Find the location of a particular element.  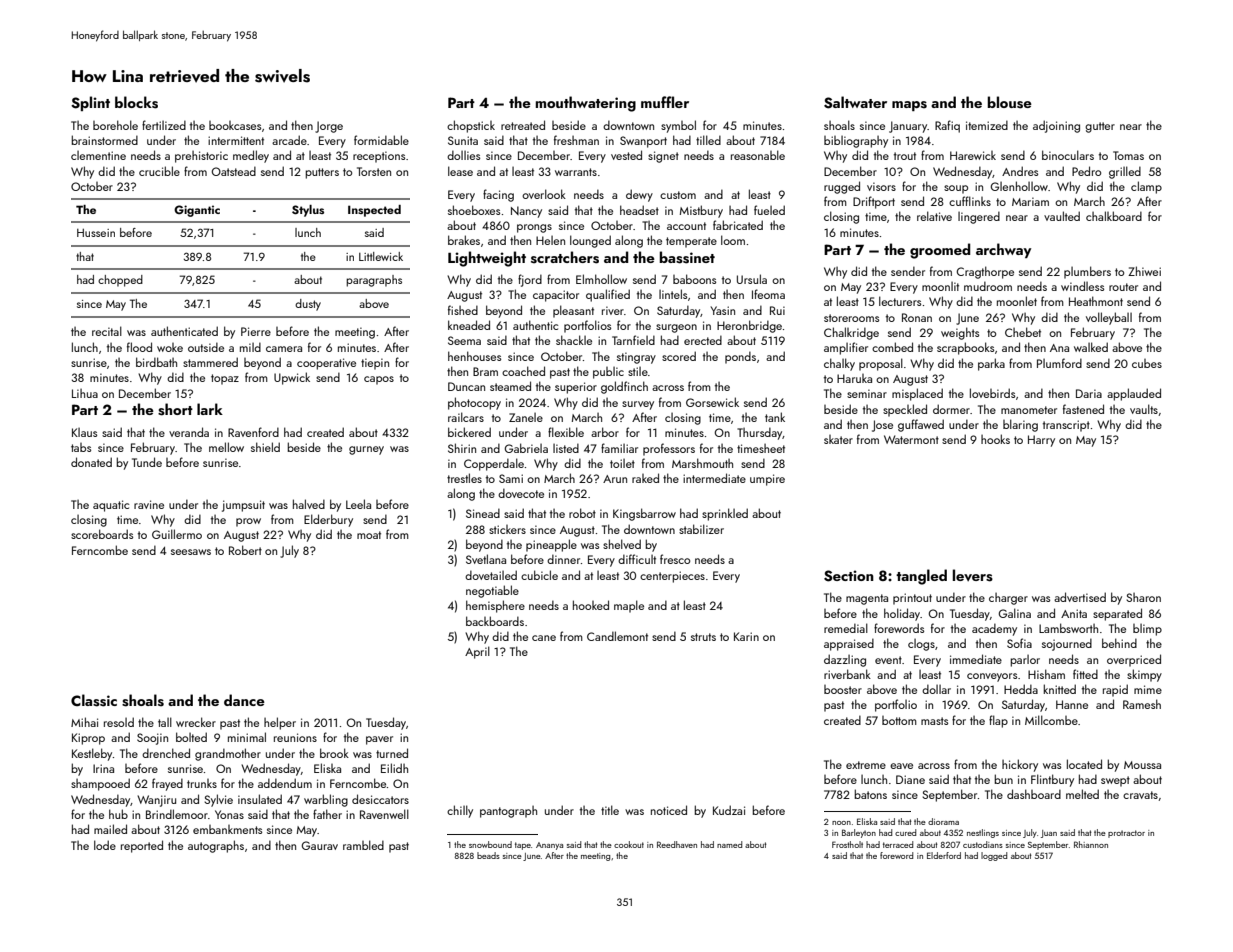

hooks is located at coordinates (995, 439).
